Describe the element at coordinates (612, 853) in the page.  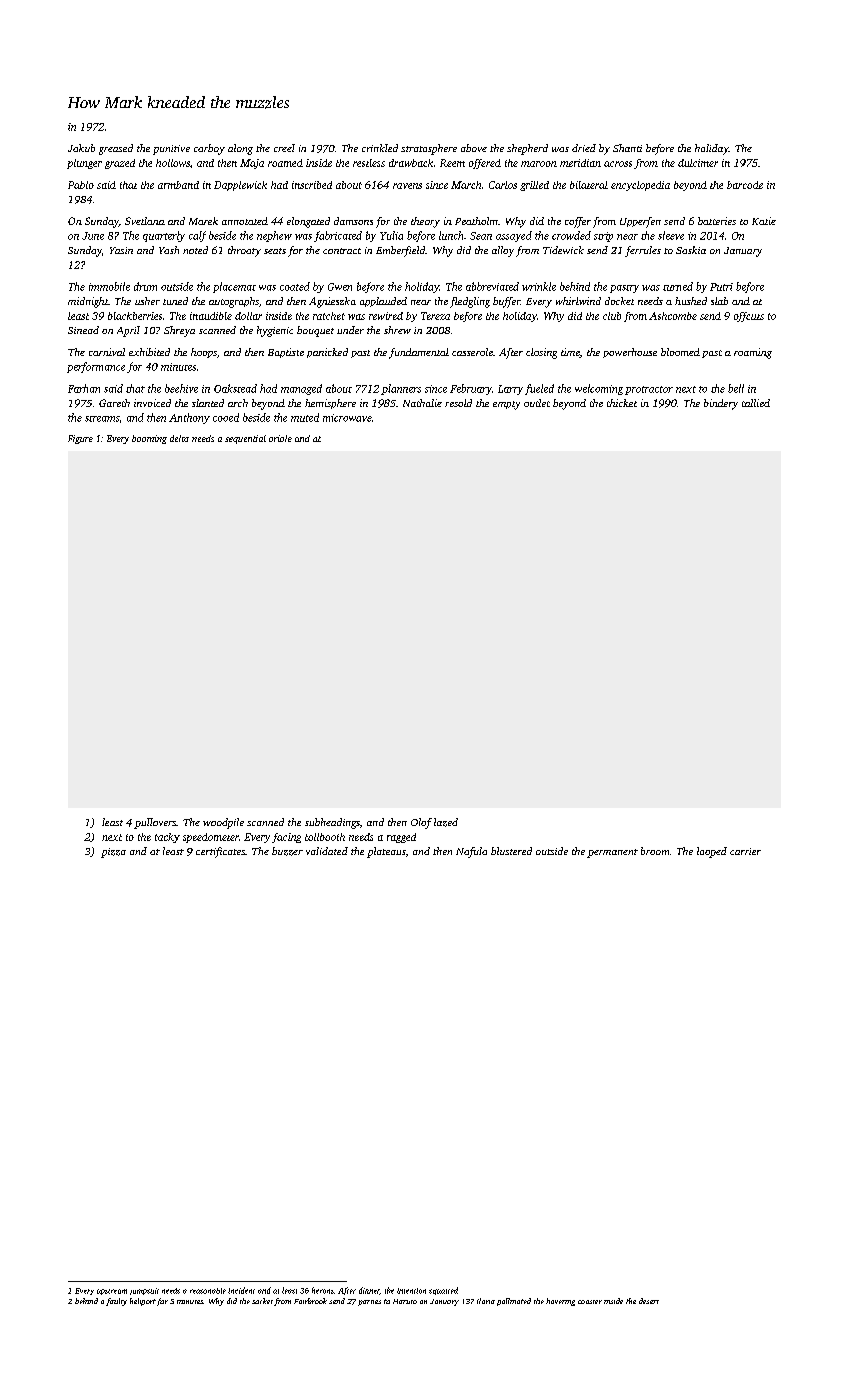
I see `permanent` at that location.
